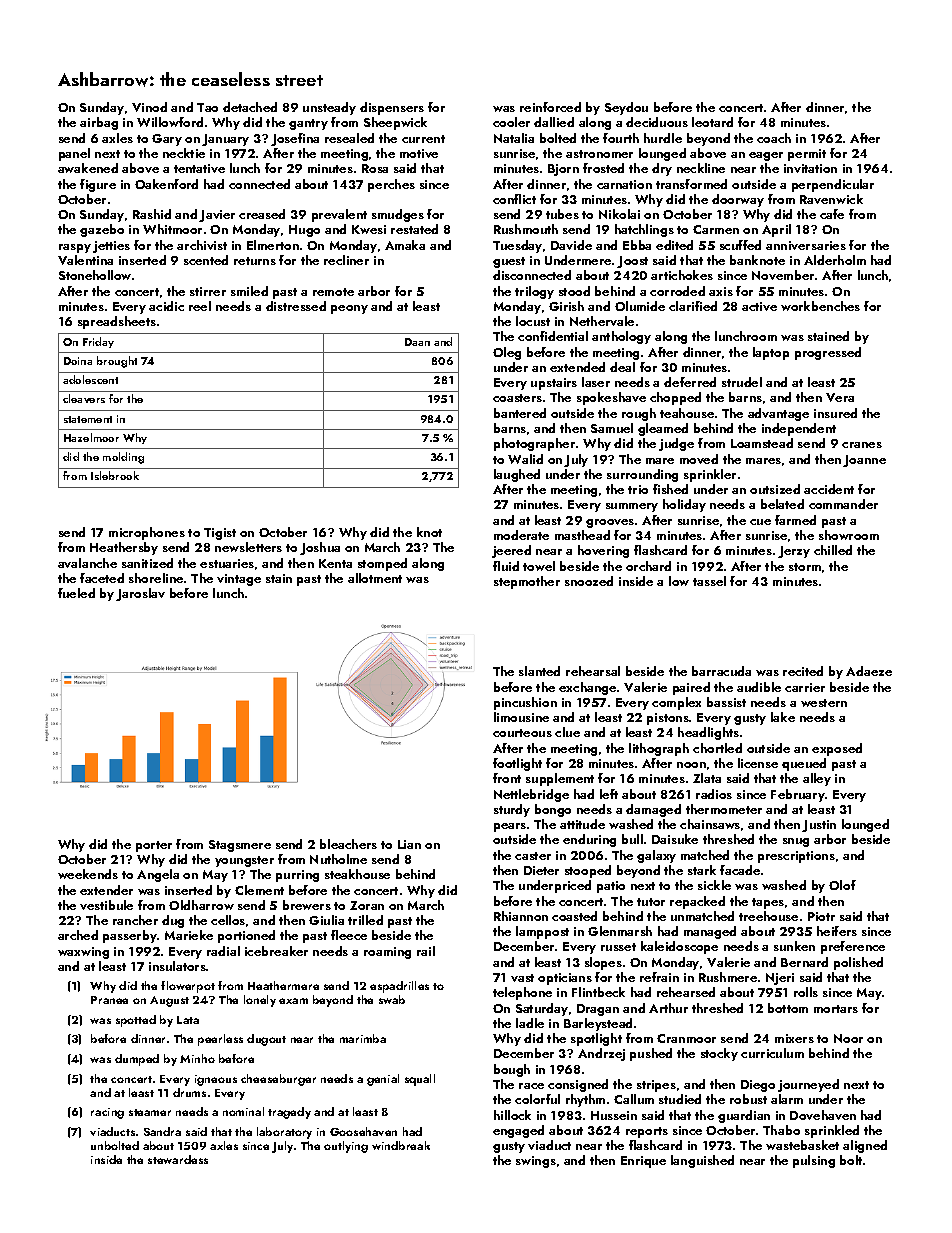 This image has height=1233, width=952. I want to click on stooped, so click(588, 871).
